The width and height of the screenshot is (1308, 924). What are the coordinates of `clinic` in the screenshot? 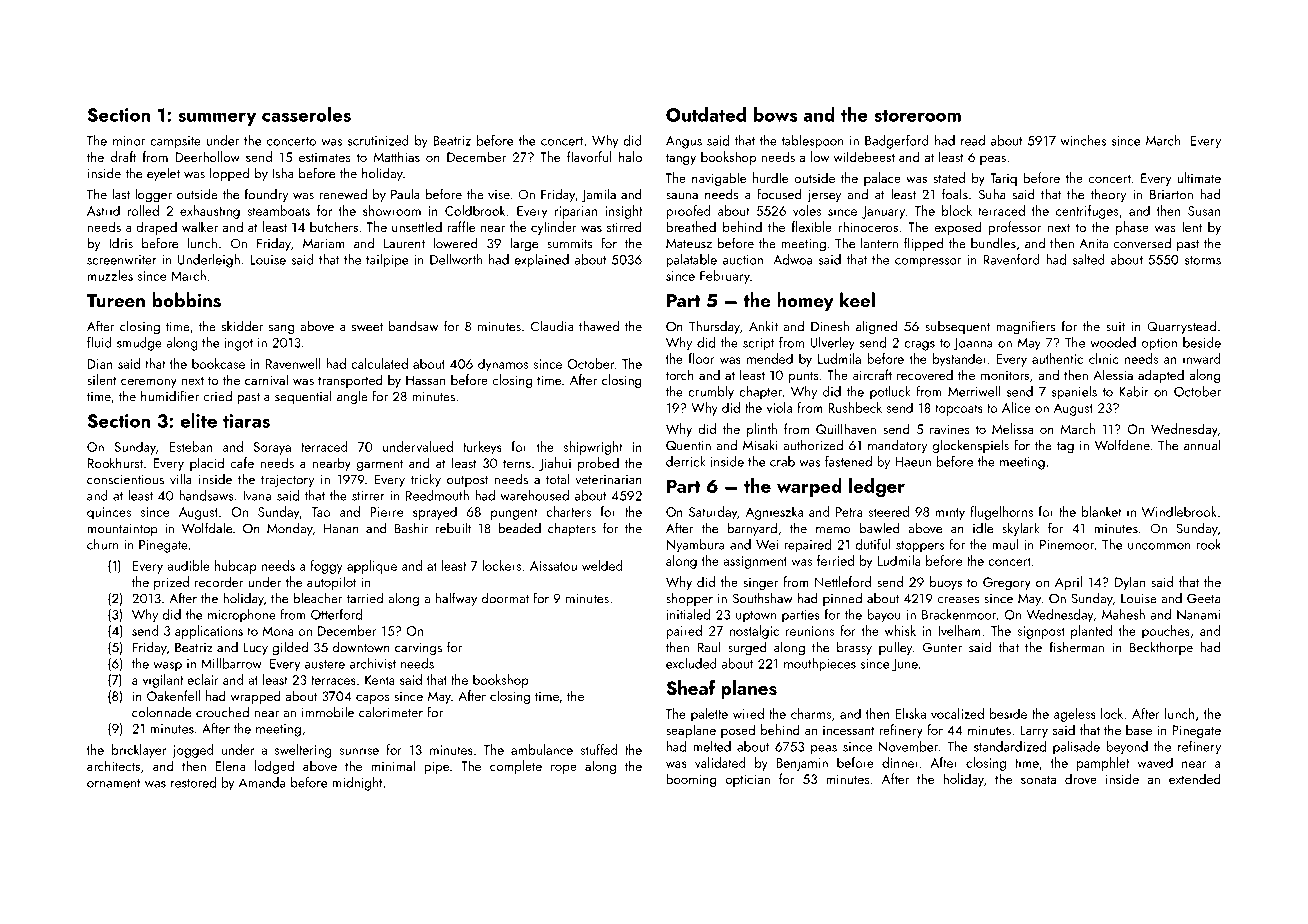 It's located at (1104, 358).
